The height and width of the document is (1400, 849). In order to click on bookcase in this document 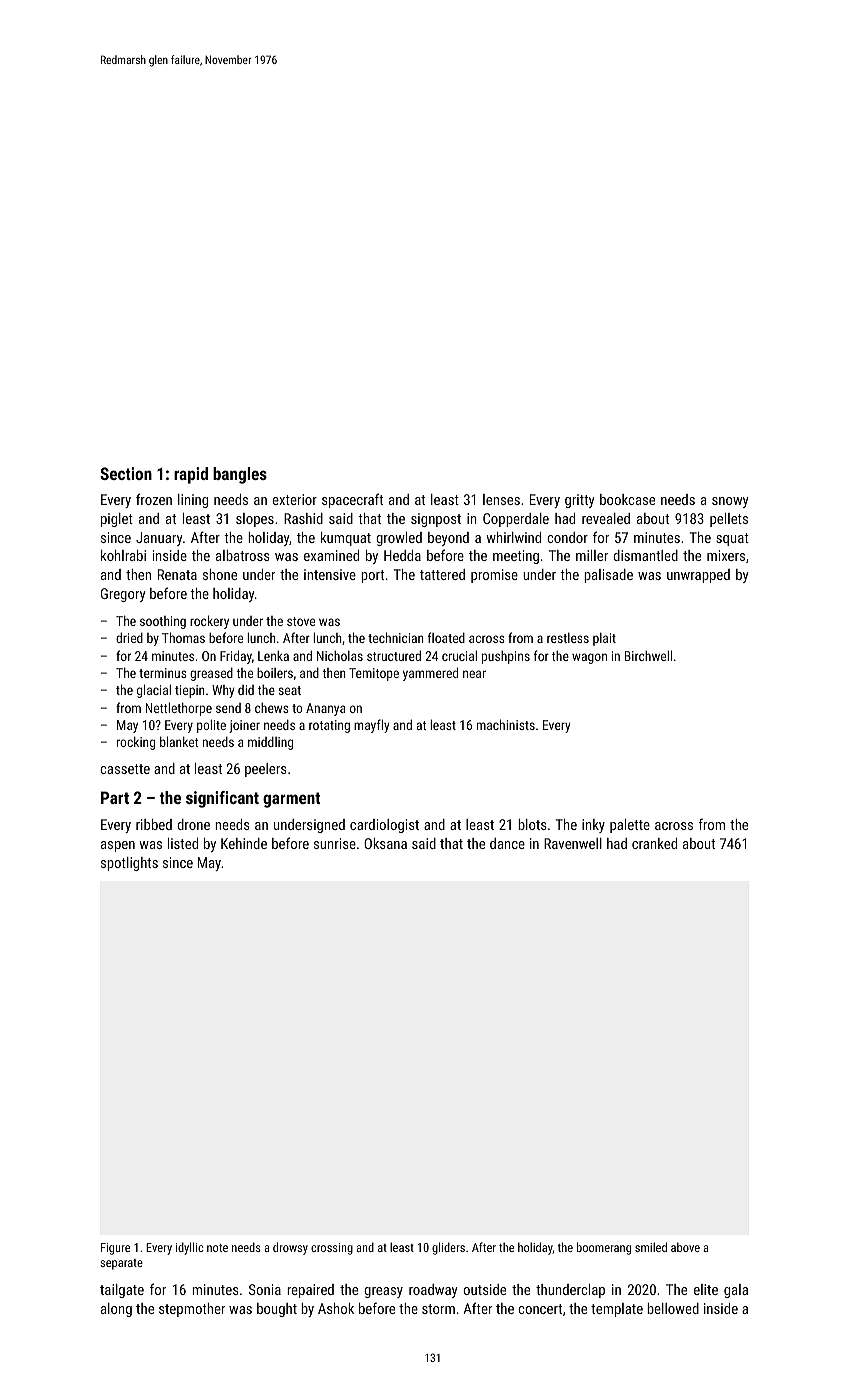, I will do `click(627, 499)`.
